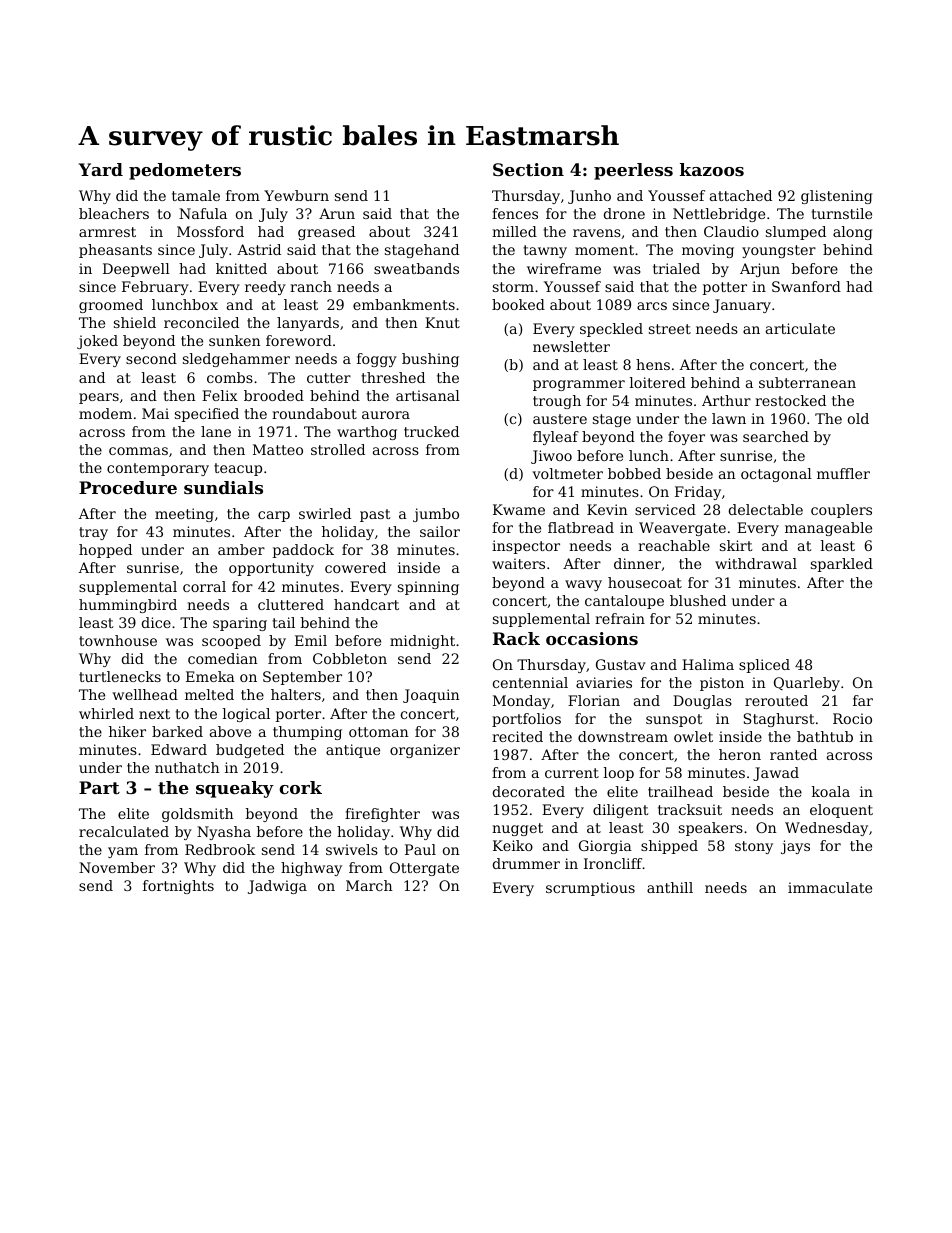 The image size is (952, 1233). What do you see at coordinates (151, 358) in the document?
I see `second` at bounding box center [151, 358].
